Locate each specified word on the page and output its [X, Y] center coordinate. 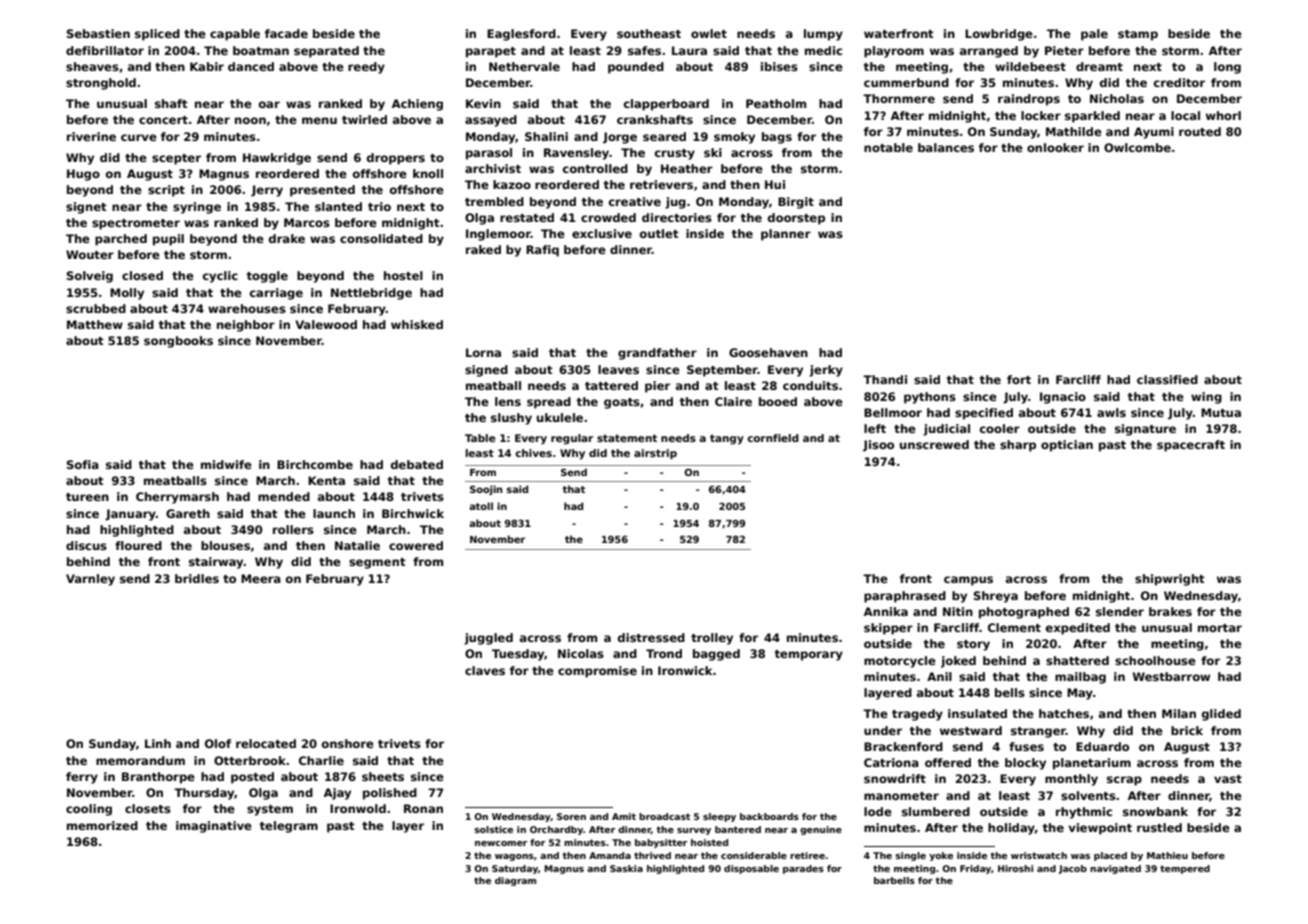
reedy [366, 68]
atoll [481, 506]
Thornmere [899, 98]
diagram [515, 881]
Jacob [1073, 869]
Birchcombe [315, 464]
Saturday [515, 869]
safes [644, 50]
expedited [1078, 629]
